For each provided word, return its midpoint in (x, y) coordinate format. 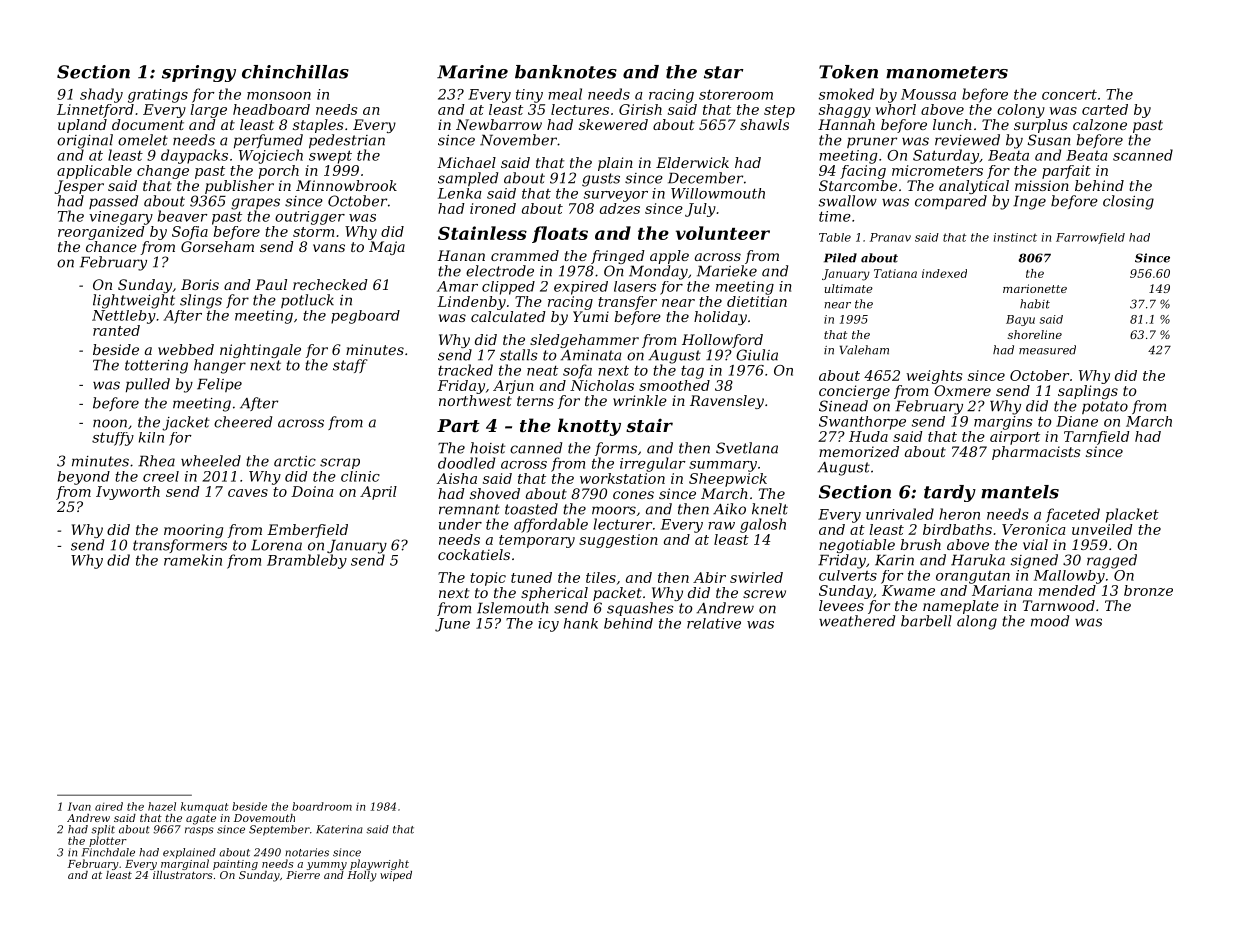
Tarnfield (1097, 438)
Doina (312, 491)
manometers (947, 72)
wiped (396, 876)
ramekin (193, 560)
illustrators (183, 875)
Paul (271, 284)
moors (614, 510)
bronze (1148, 590)
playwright (379, 864)
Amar (457, 286)
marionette (1035, 288)
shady (101, 95)
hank (581, 623)
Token (848, 72)
